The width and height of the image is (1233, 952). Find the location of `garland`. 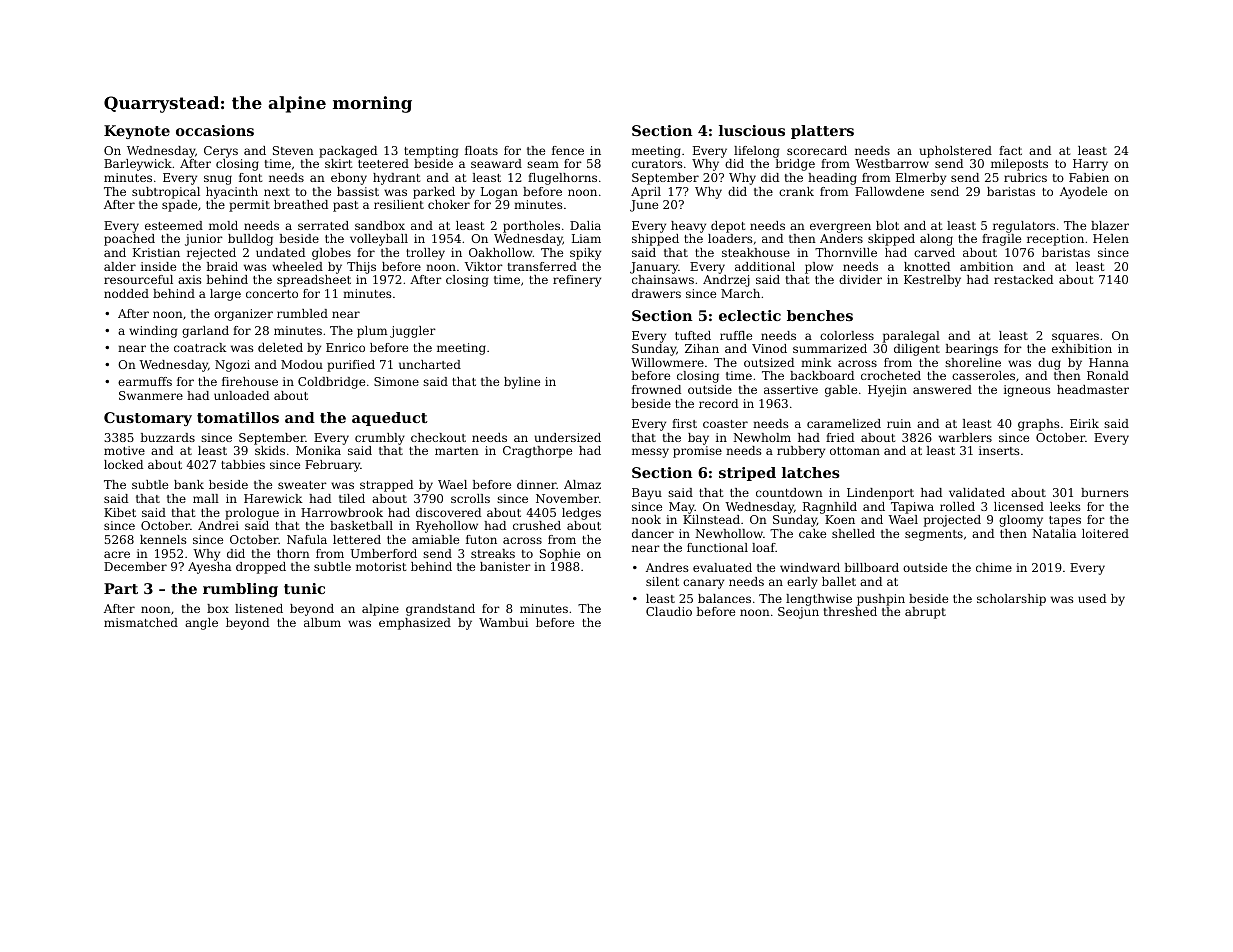

garland is located at coordinates (205, 332).
